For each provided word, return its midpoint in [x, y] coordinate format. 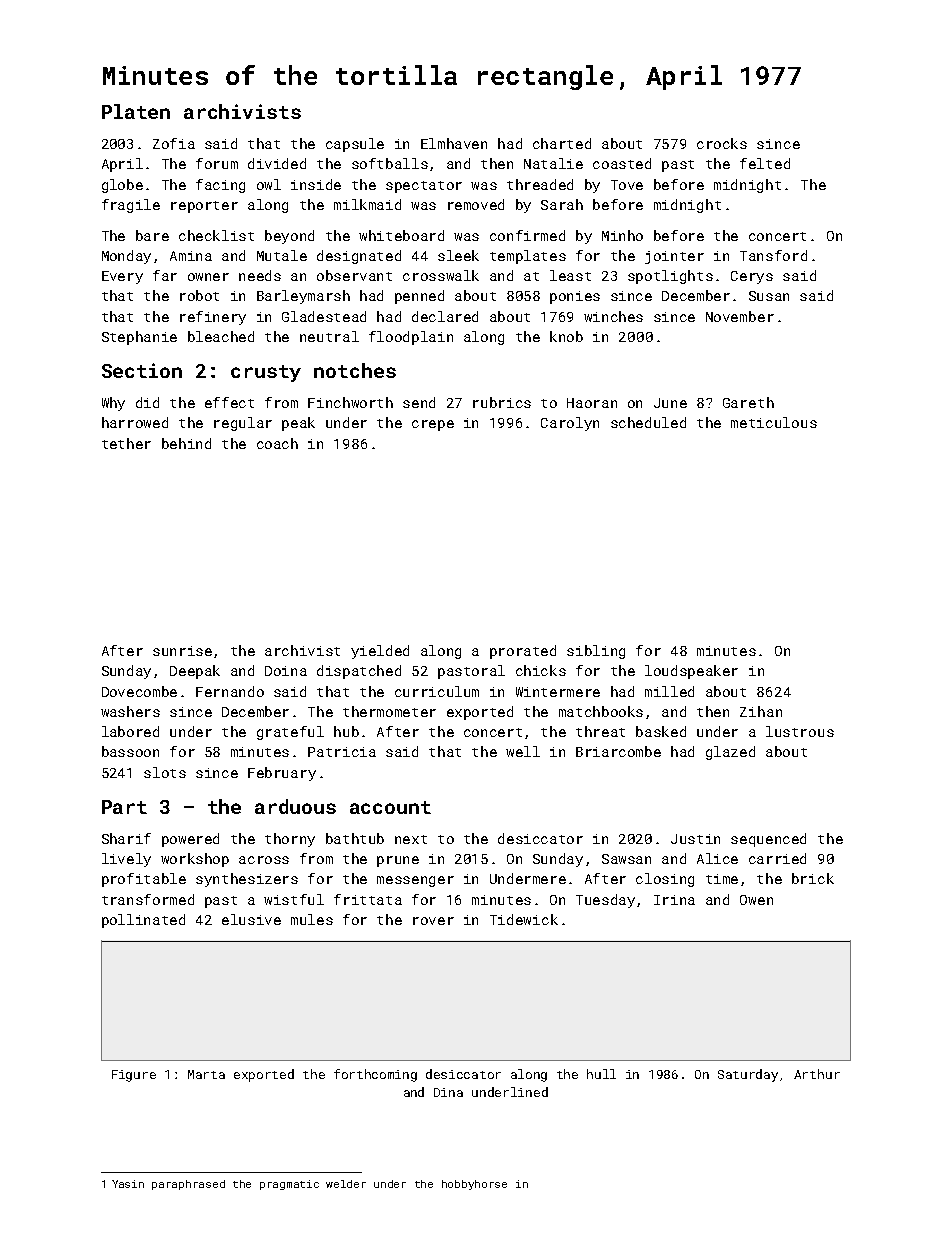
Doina [286, 671]
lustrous [800, 731]
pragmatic [289, 1185]
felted [765, 163]
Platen [136, 111]
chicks [541, 670]
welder [346, 1184]
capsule [355, 145]
